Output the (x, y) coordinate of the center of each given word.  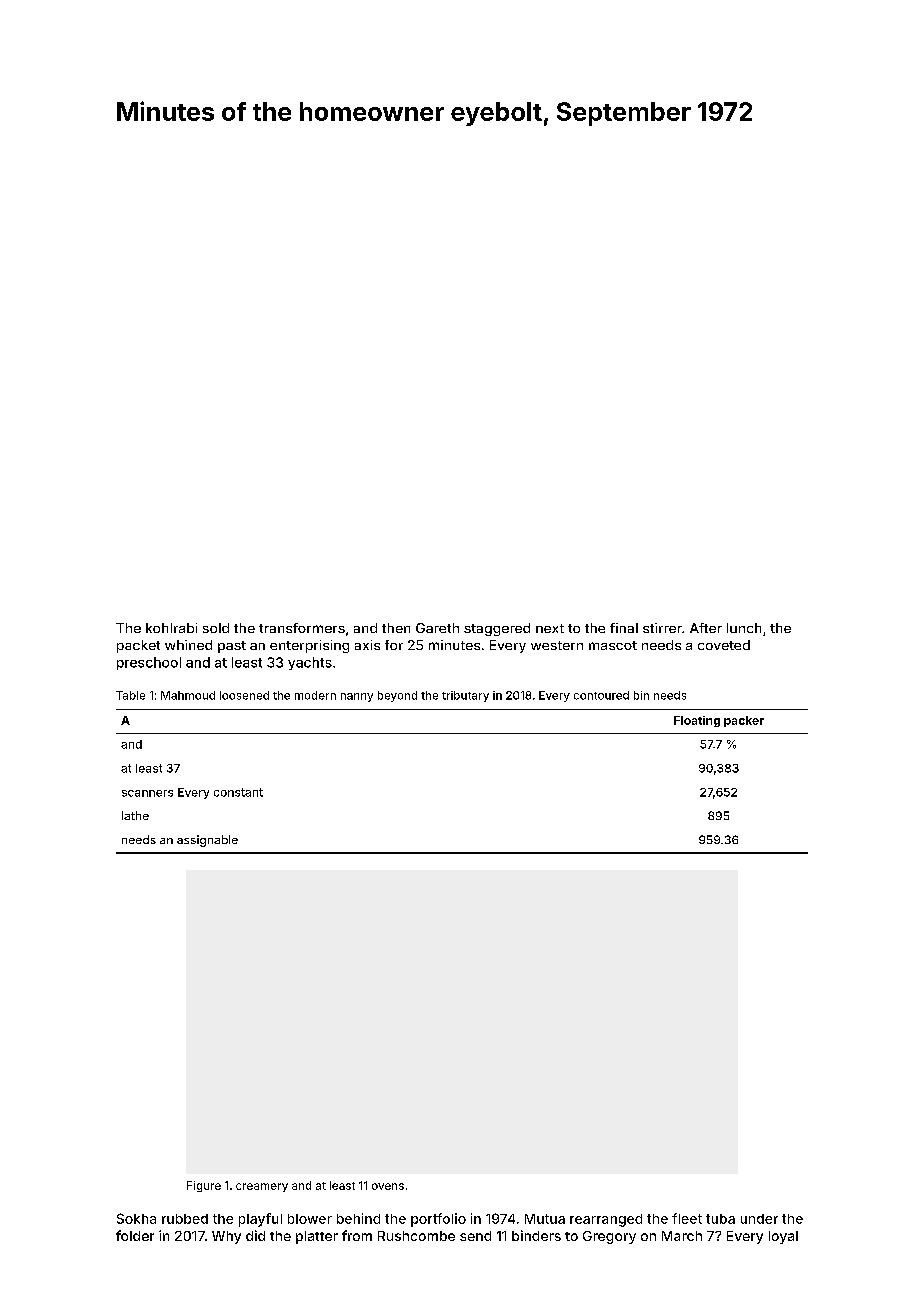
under (759, 1219)
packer (744, 721)
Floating (697, 721)
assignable (207, 841)
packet (138, 646)
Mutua (545, 1219)
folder (135, 1235)
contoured (601, 695)
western (557, 645)
